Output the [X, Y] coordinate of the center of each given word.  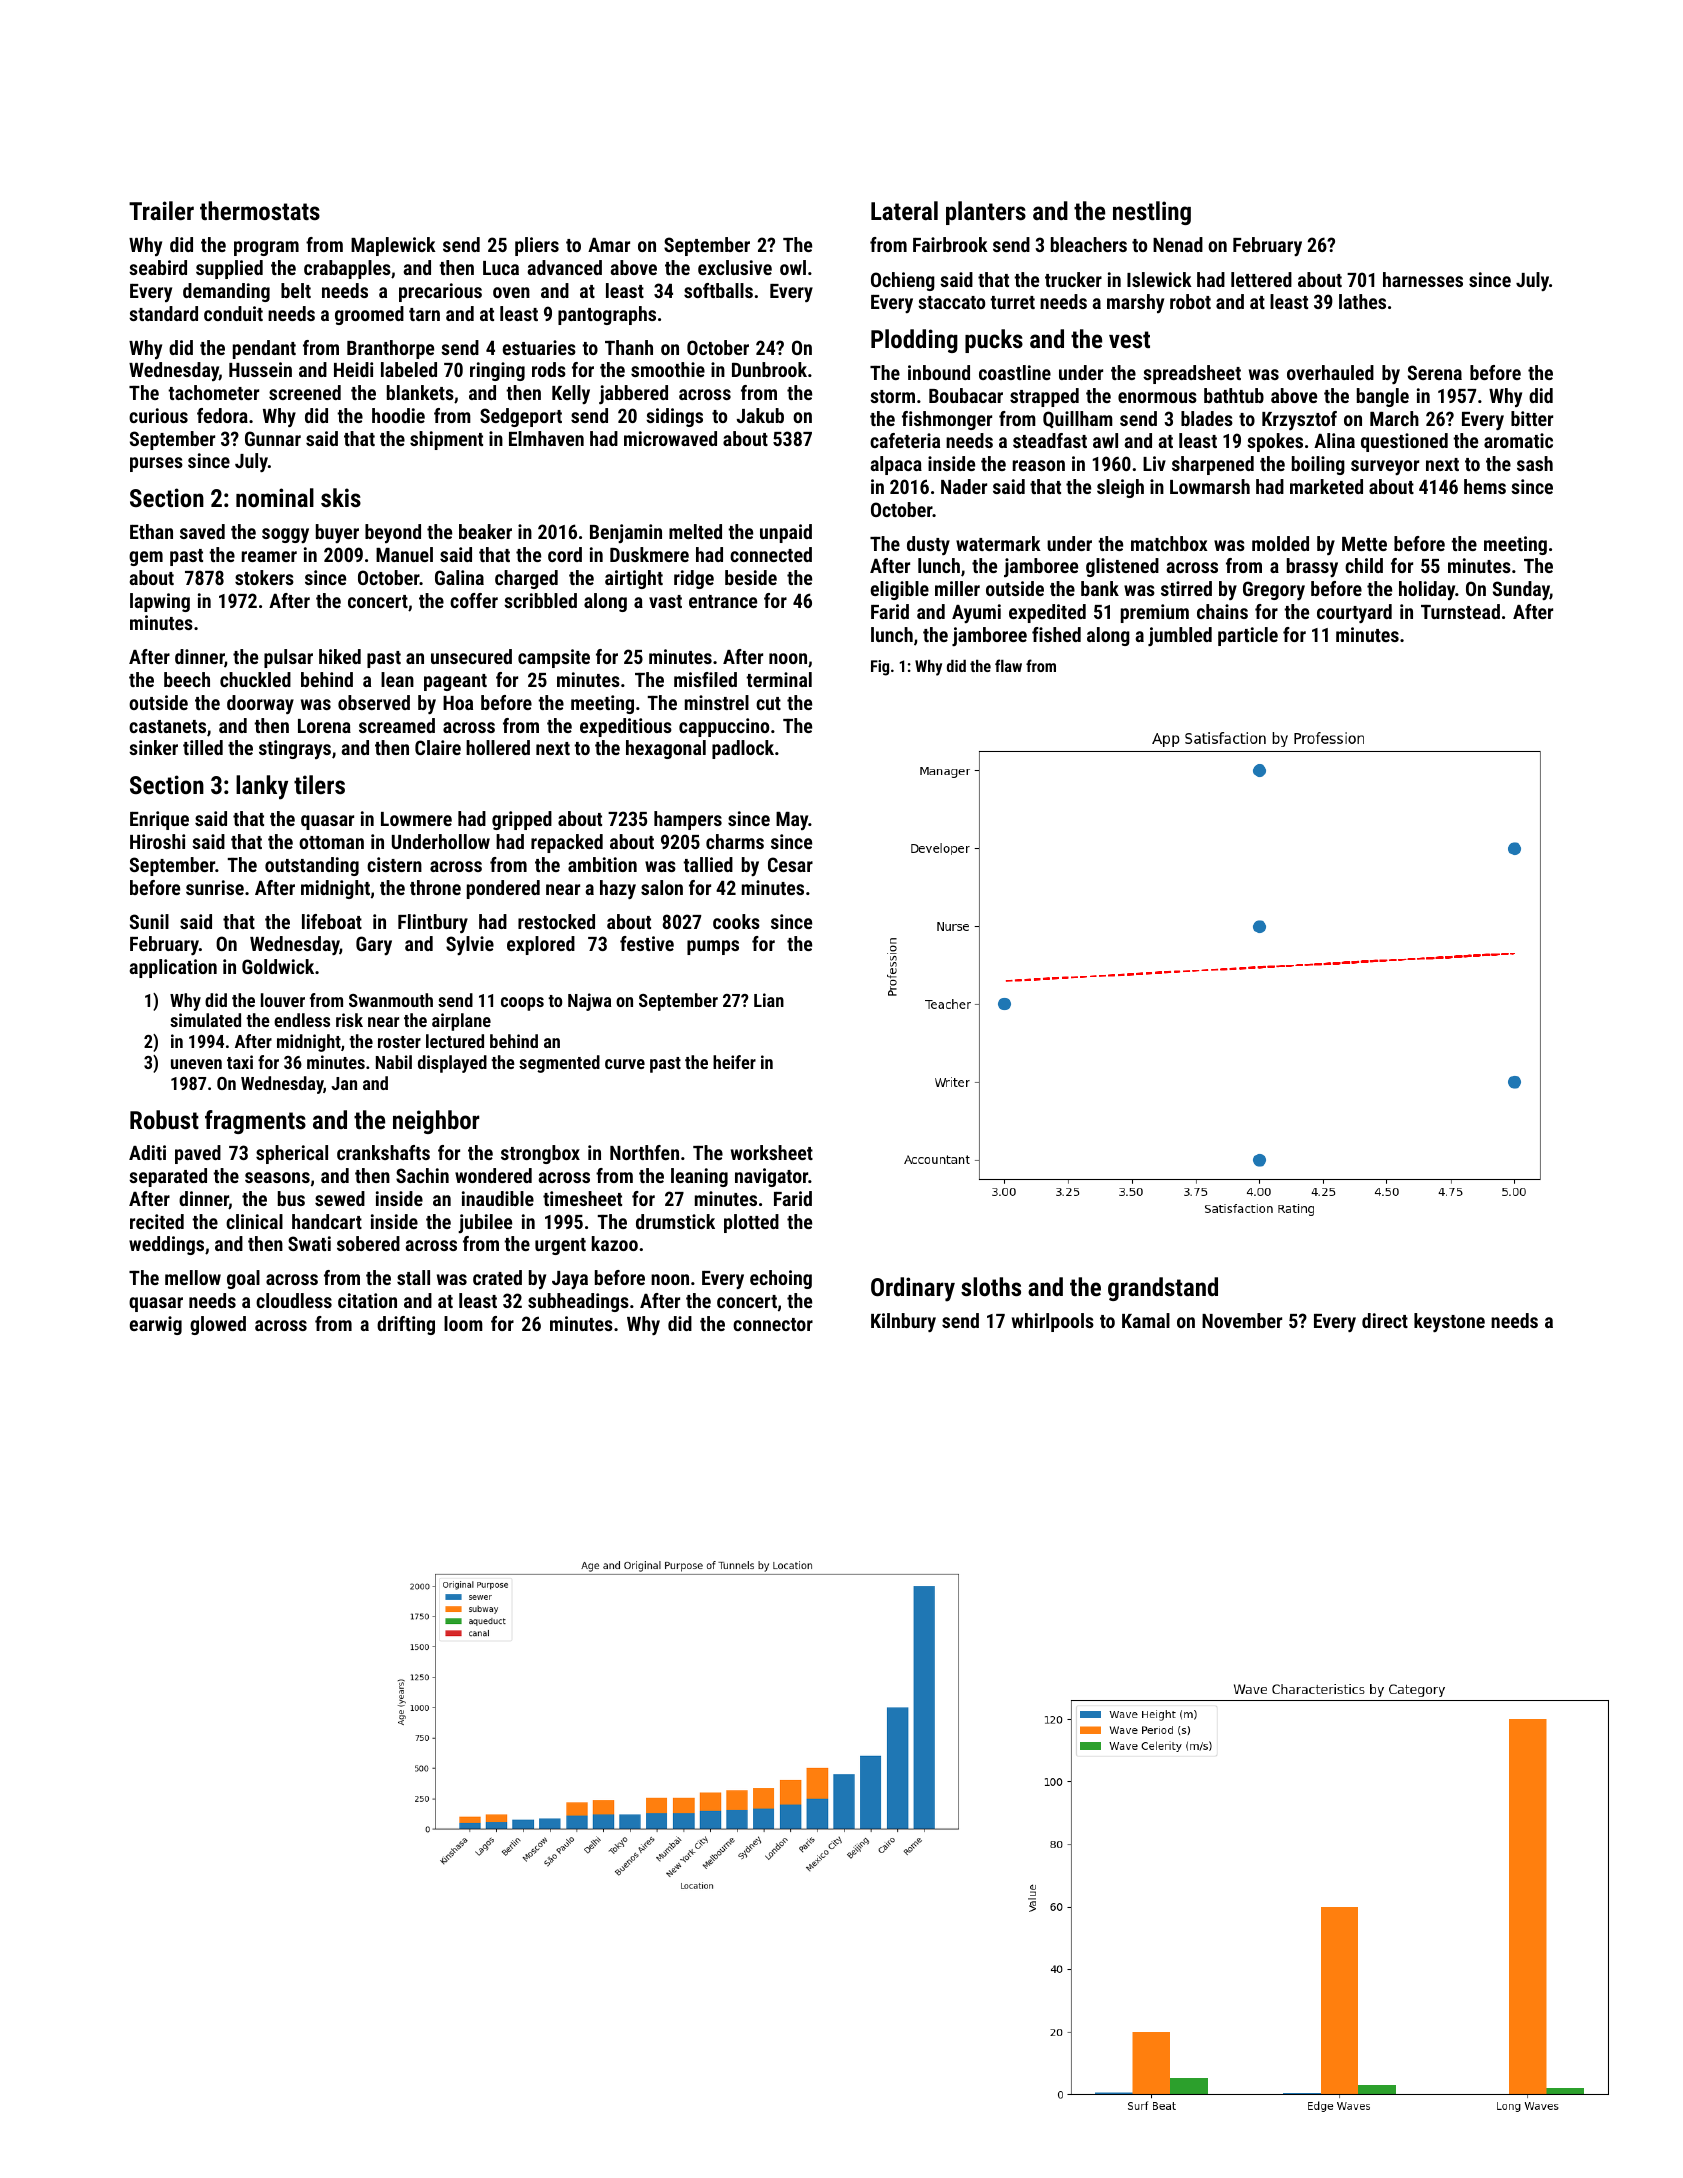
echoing [781, 1279]
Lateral [904, 210]
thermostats [260, 210]
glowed [218, 1325]
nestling [1152, 213]
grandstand [1163, 1289]
